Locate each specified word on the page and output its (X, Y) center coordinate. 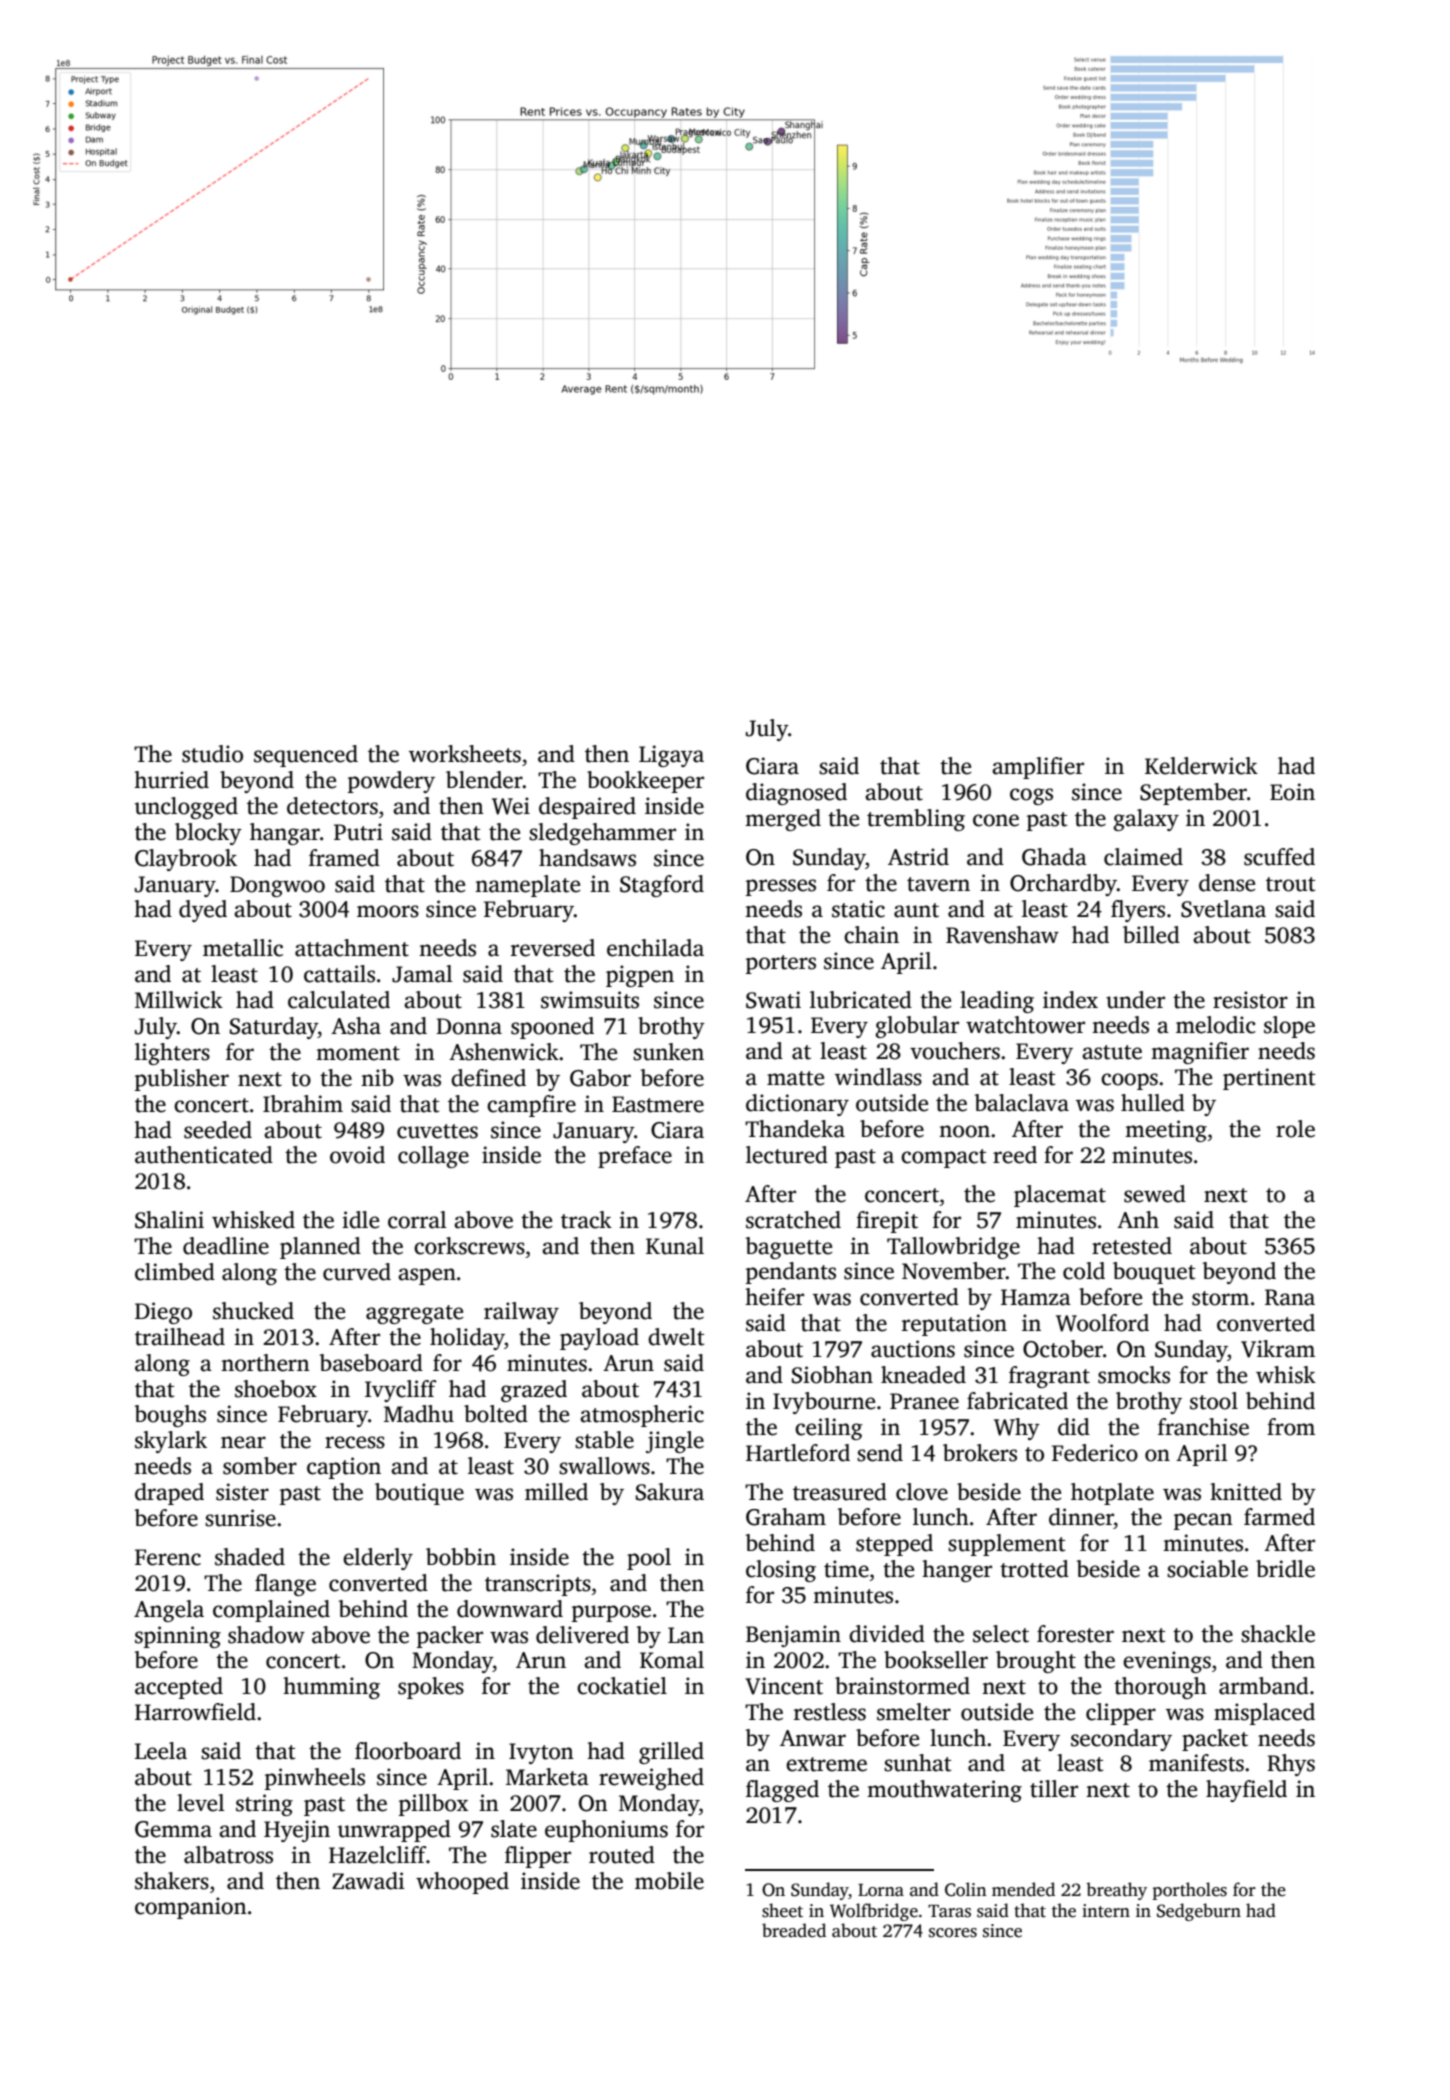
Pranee (924, 1401)
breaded (794, 1930)
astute (1112, 1052)
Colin (966, 1889)
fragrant (1049, 1377)
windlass (878, 1077)
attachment (352, 948)
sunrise (240, 1518)
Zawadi (368, 1881)
